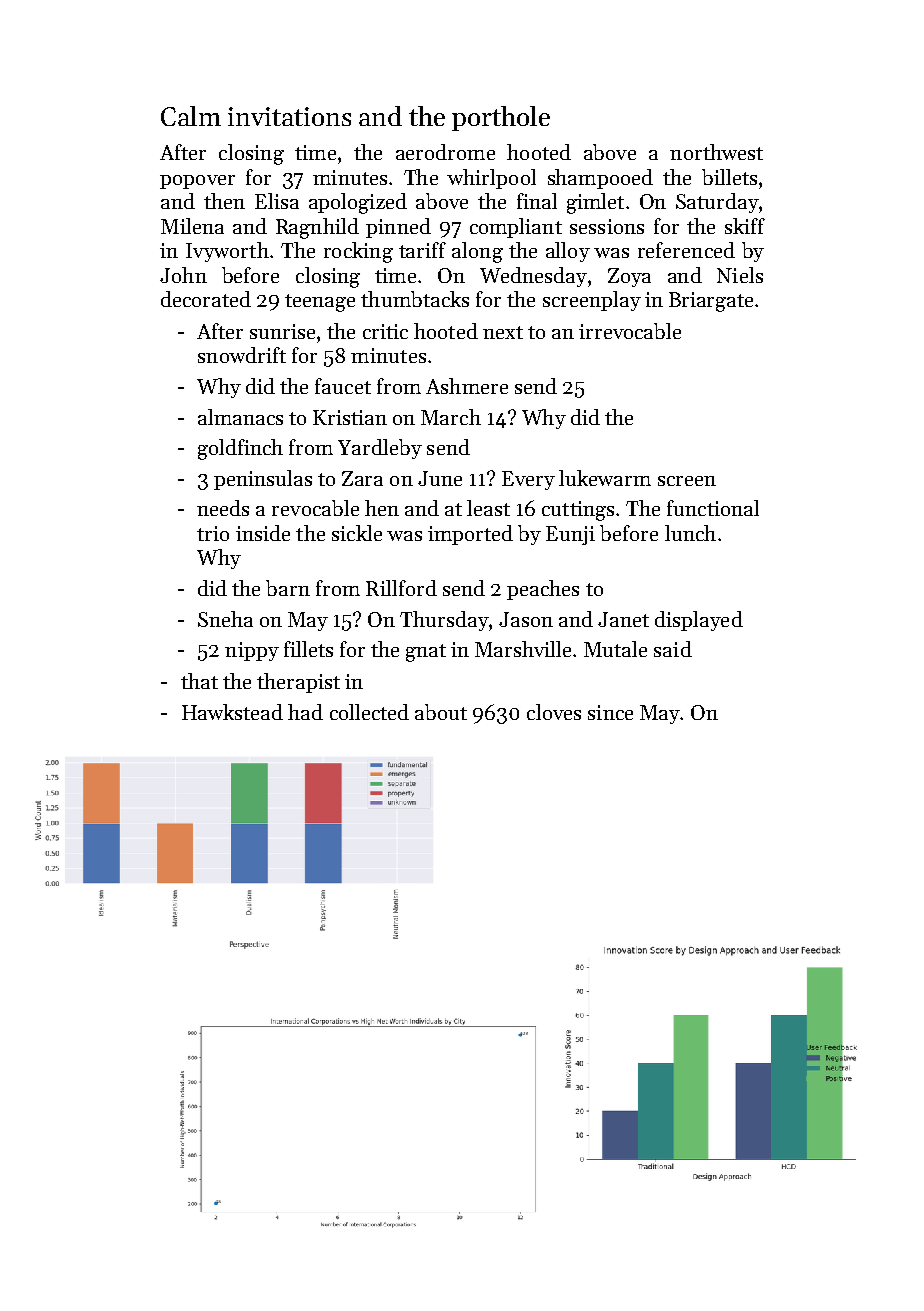 Image resolution: width=924 pixels, height=1311 pixels. I want to click on snowdrift, so click(242, 355).
